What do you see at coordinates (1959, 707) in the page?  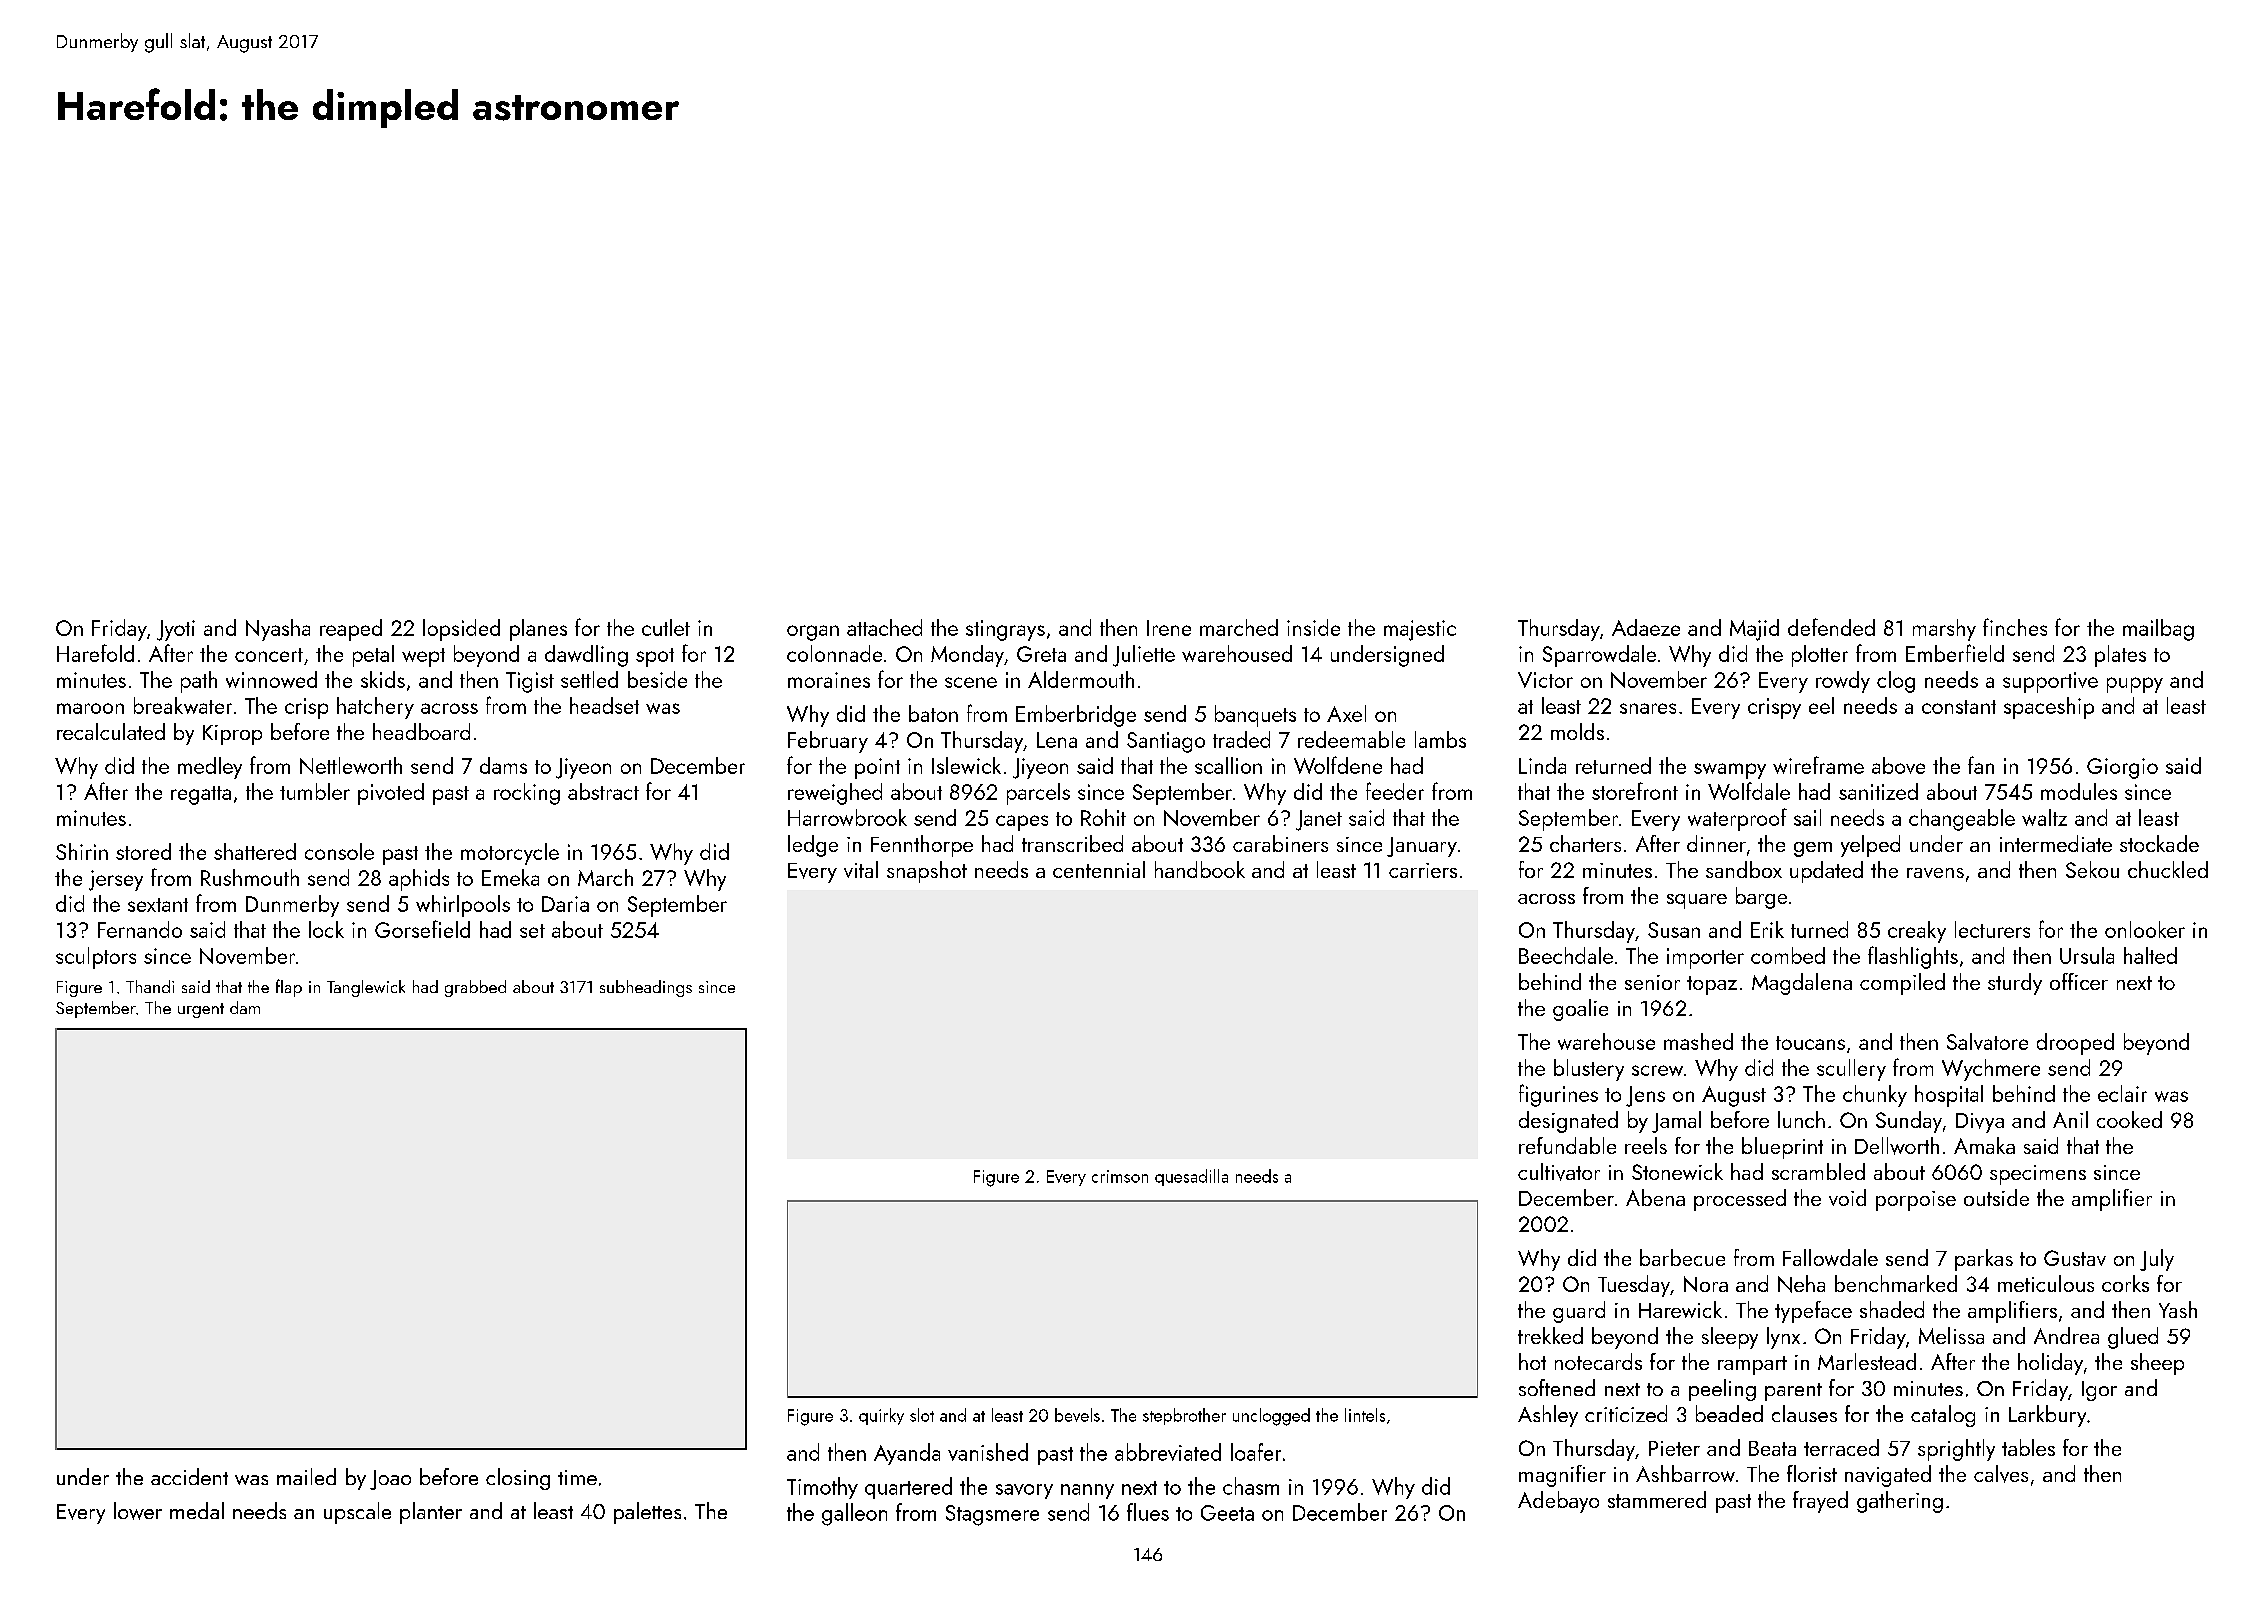 I see `constant` at bounding box center [1959, 707].
